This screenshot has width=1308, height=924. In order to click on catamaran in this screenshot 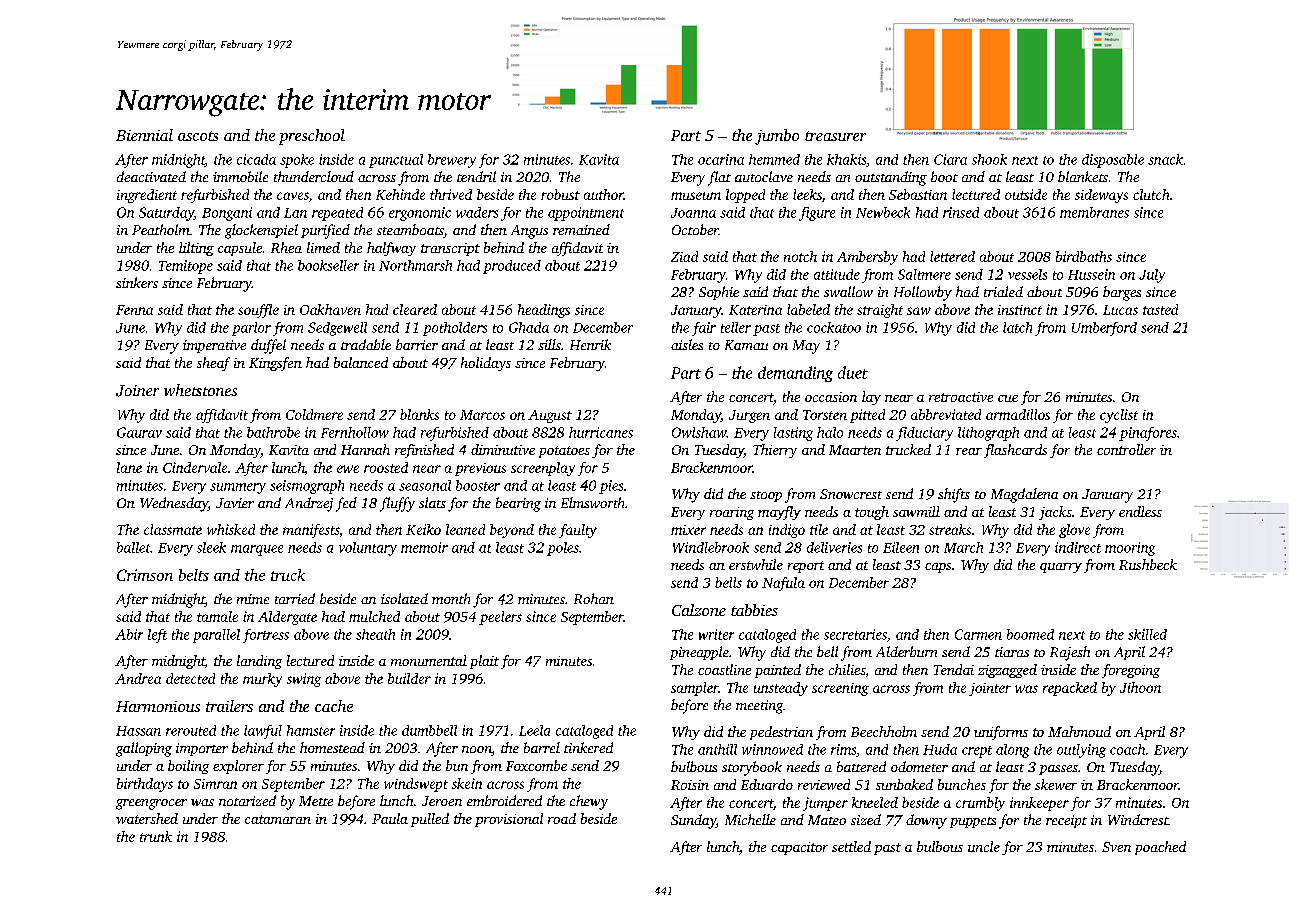, I will do `click(278, 819)`.
